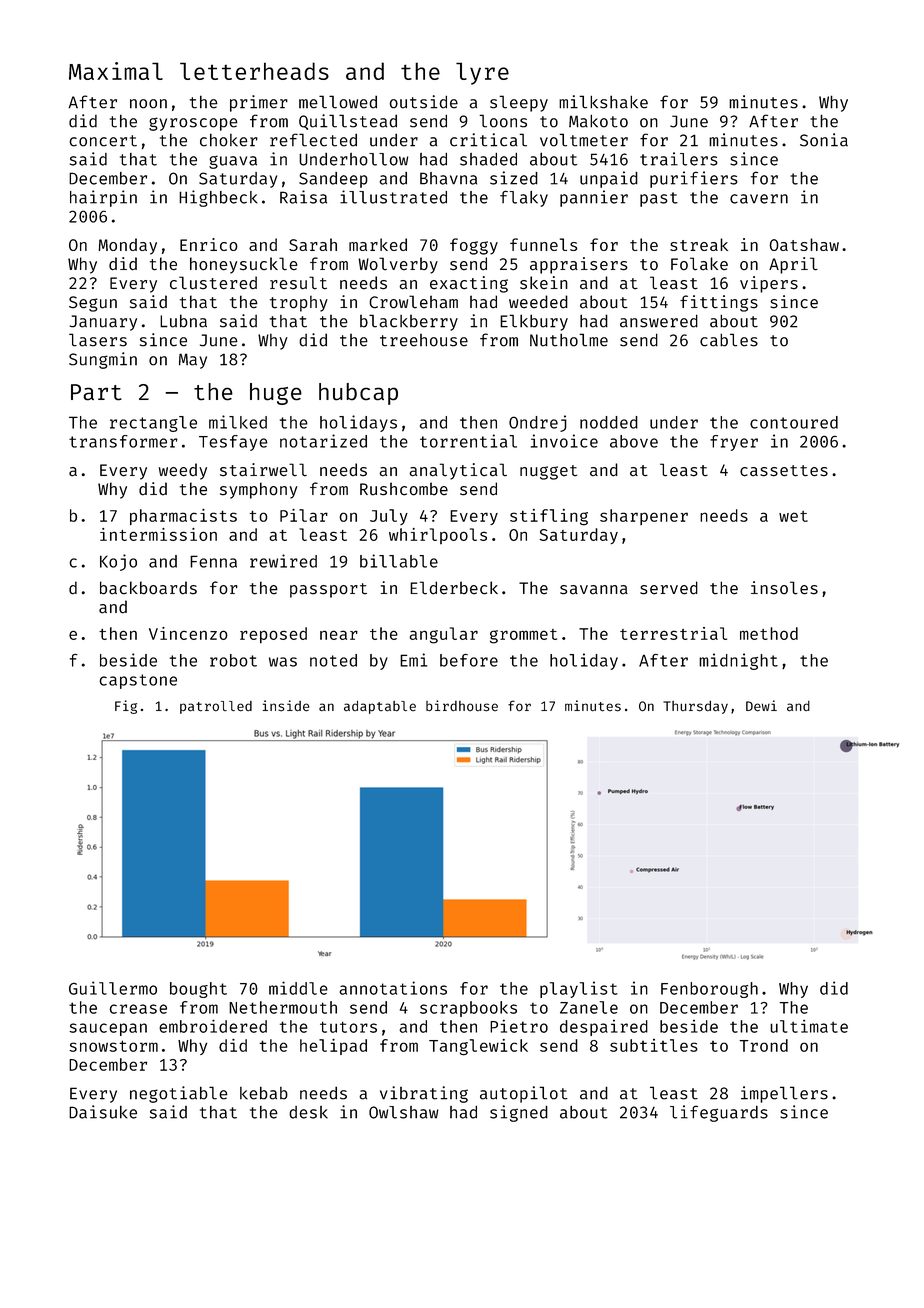 Image resolution: width=924 pixels, height=1308 pixels. Describe the element at coordinates (824, 140) in the screenshot. I see `Sonia` at that location.
